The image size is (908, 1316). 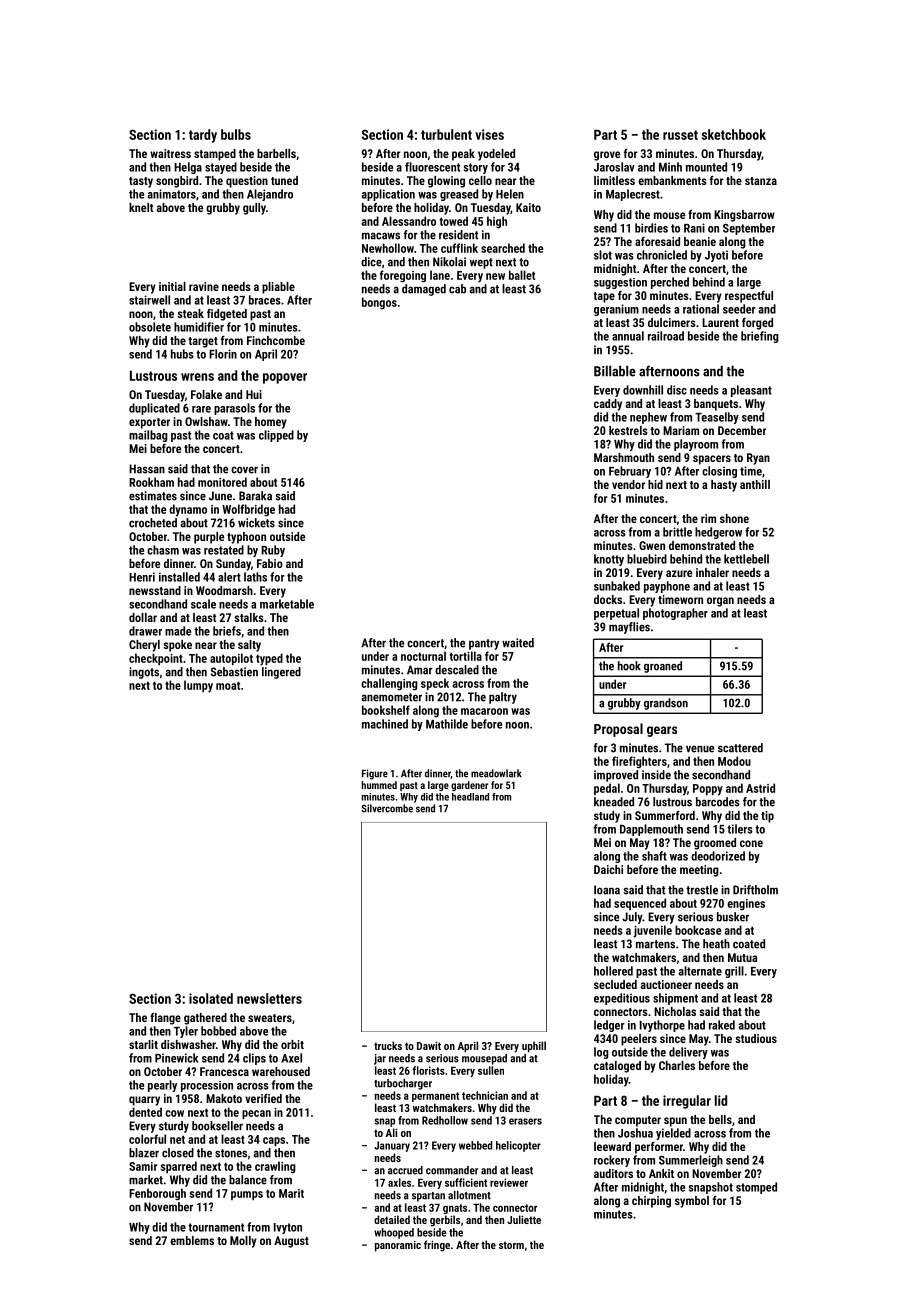 What do you see at coordinates (485, 1095) in the page?
I see `technician` at bounding box center [485, 1095].
